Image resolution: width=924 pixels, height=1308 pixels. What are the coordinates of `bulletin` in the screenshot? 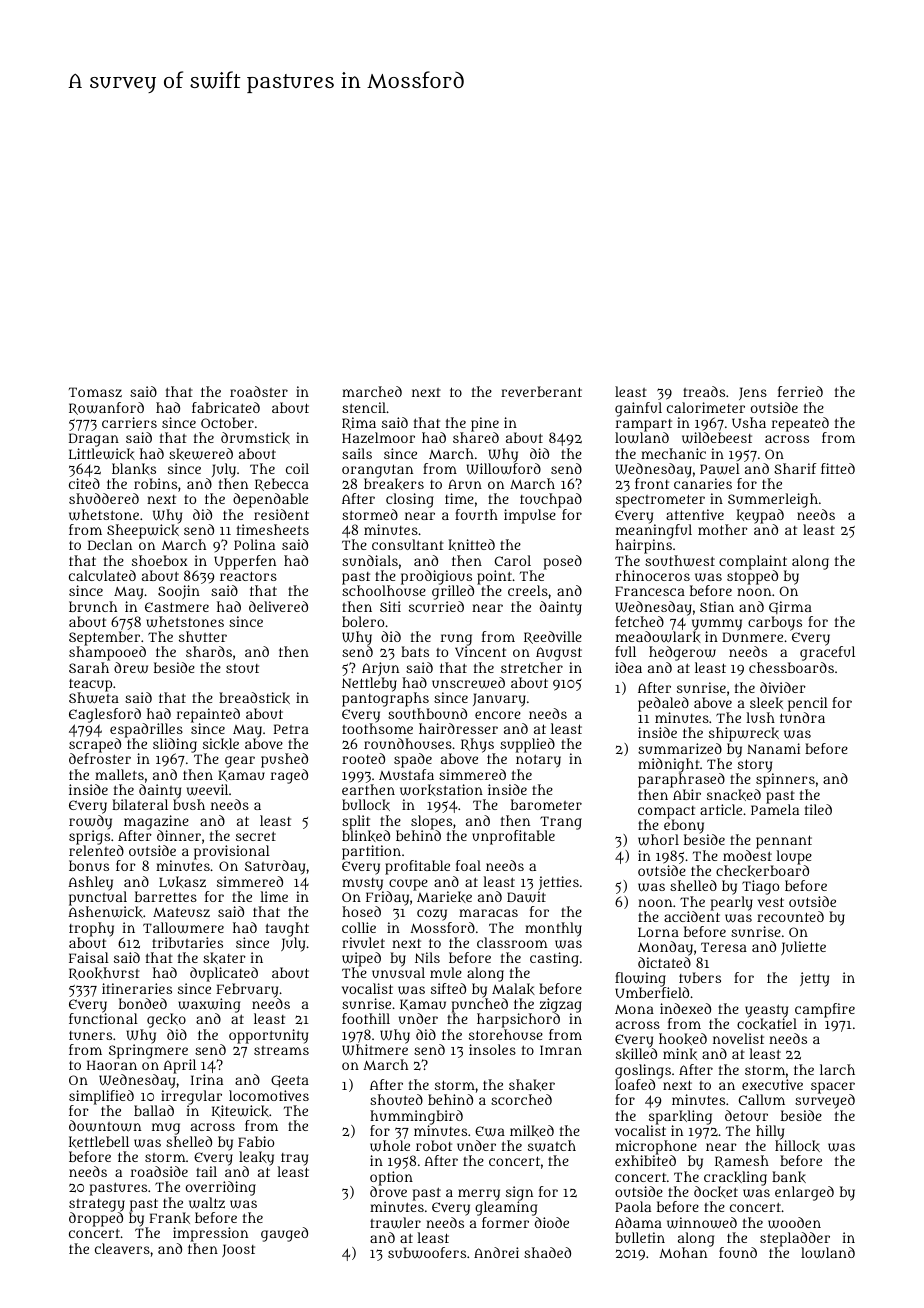 It's located at (640, 1237).
